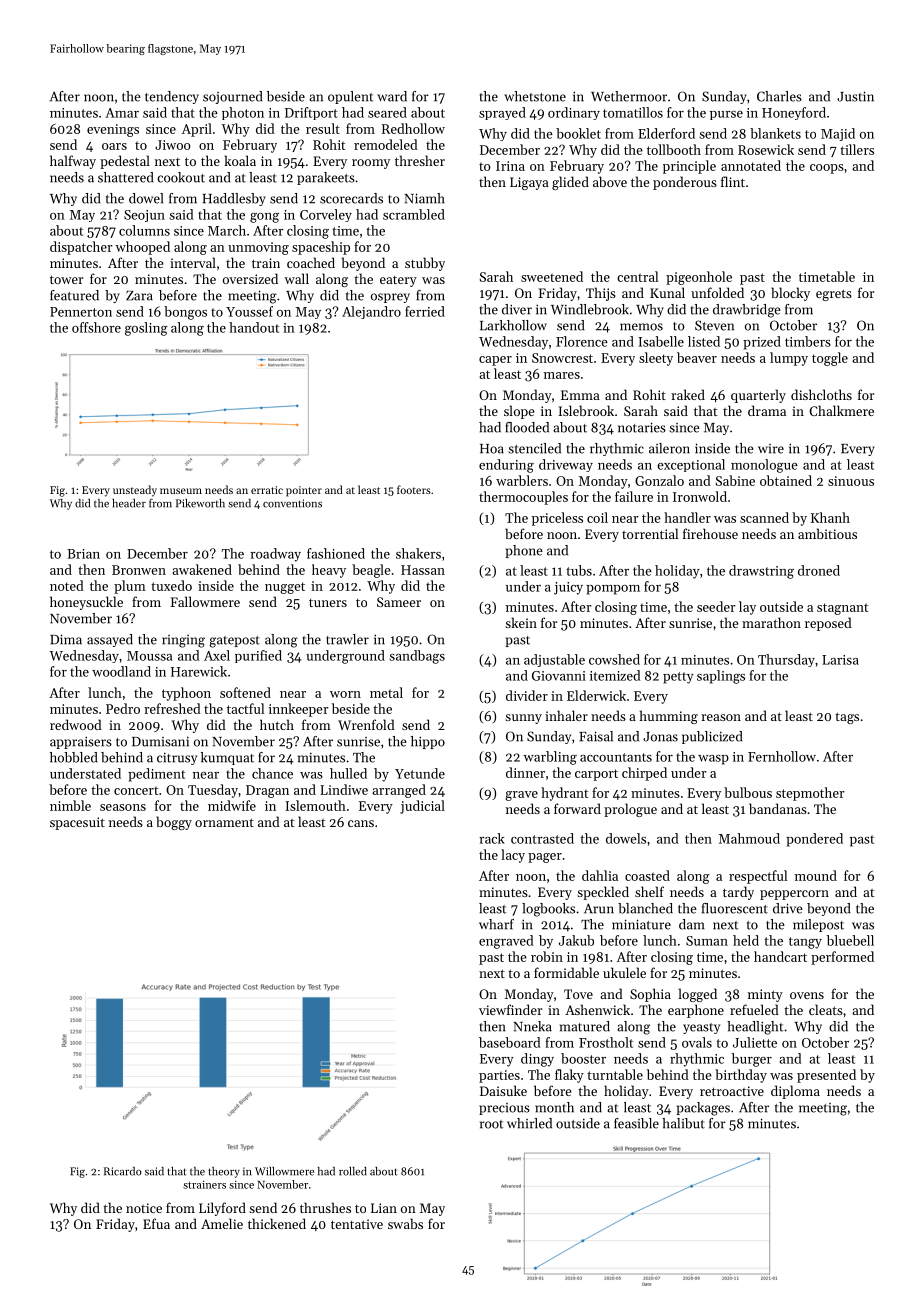 This screenshot has height=1308, width=924. I want to click on viewfinder, so click(510, 1009).
